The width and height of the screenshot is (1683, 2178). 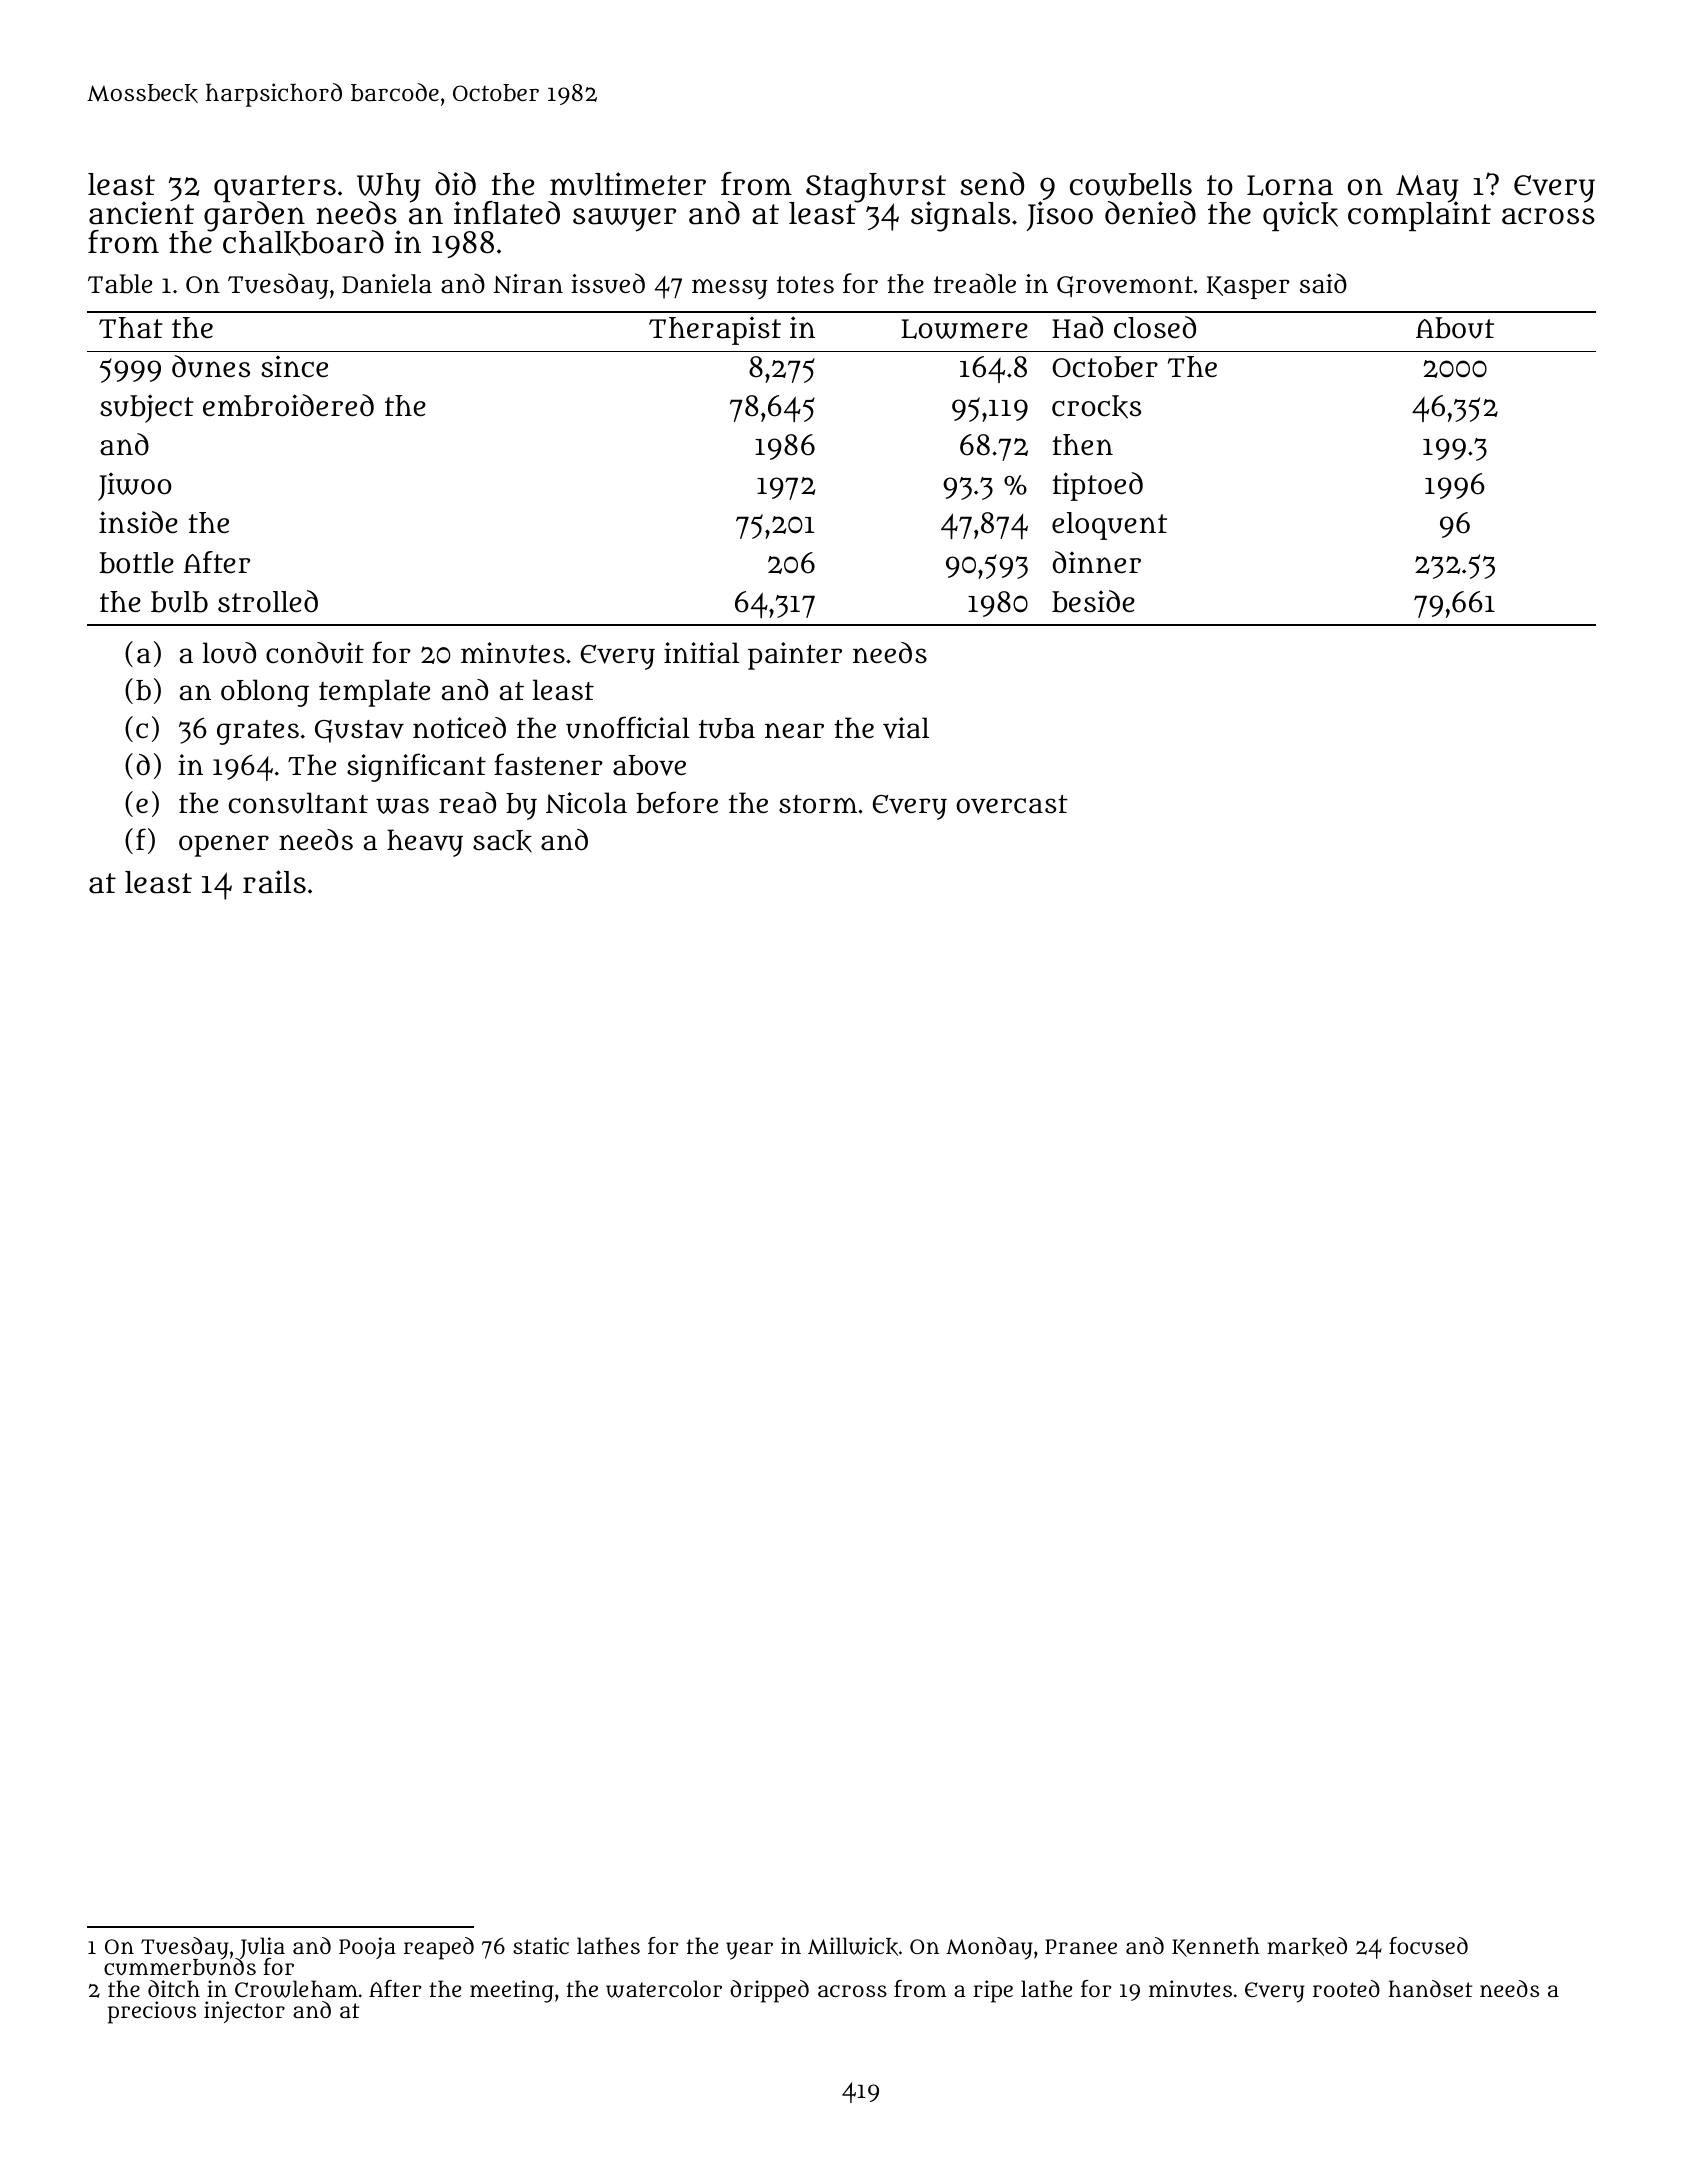 What do you see at coordinates (359, 731) in the screenshot?
I see `Gustav` at bounding box center [359, 731].
